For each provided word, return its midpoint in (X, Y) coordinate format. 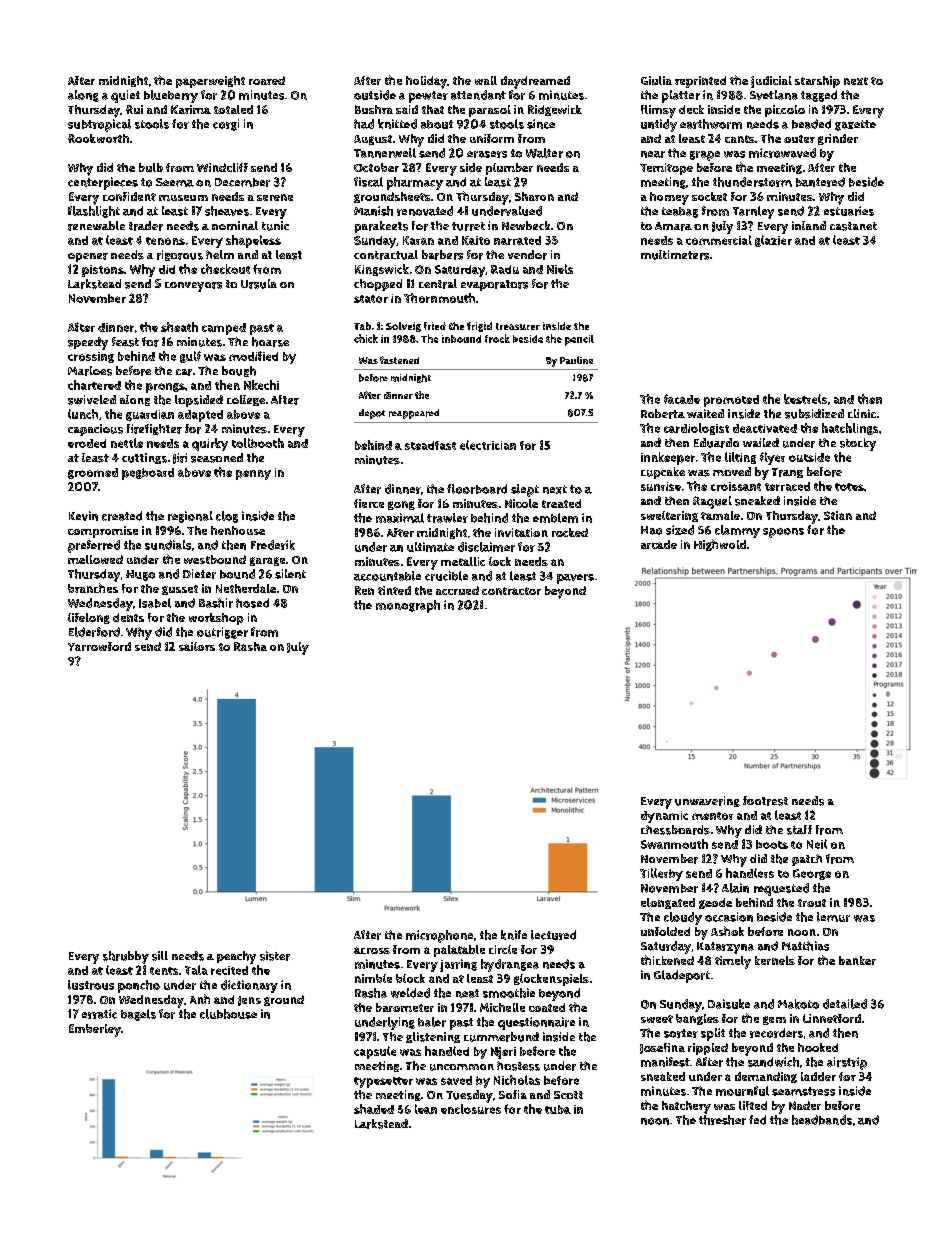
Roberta (663, 414)
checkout (225, 269)
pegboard (148, 474)
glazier (773, 241)
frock (497, 338)
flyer (772, 458)
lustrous (91, 985)
